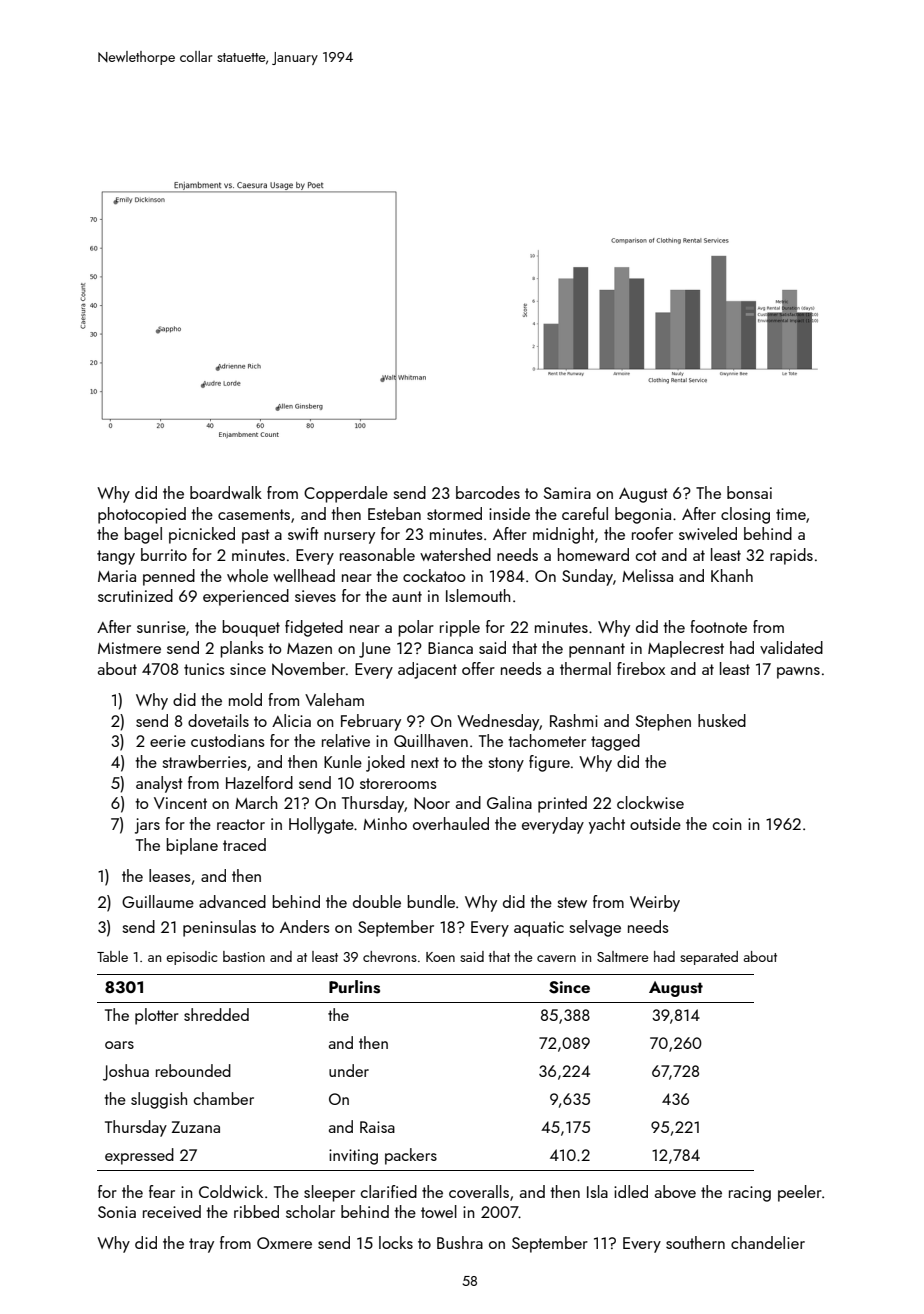 This screenshot has width=924, height=1314. What do you see at coordinates (129, 648) in the screenshot?
I see `Mistmere` at bounding box center [129, 648].
